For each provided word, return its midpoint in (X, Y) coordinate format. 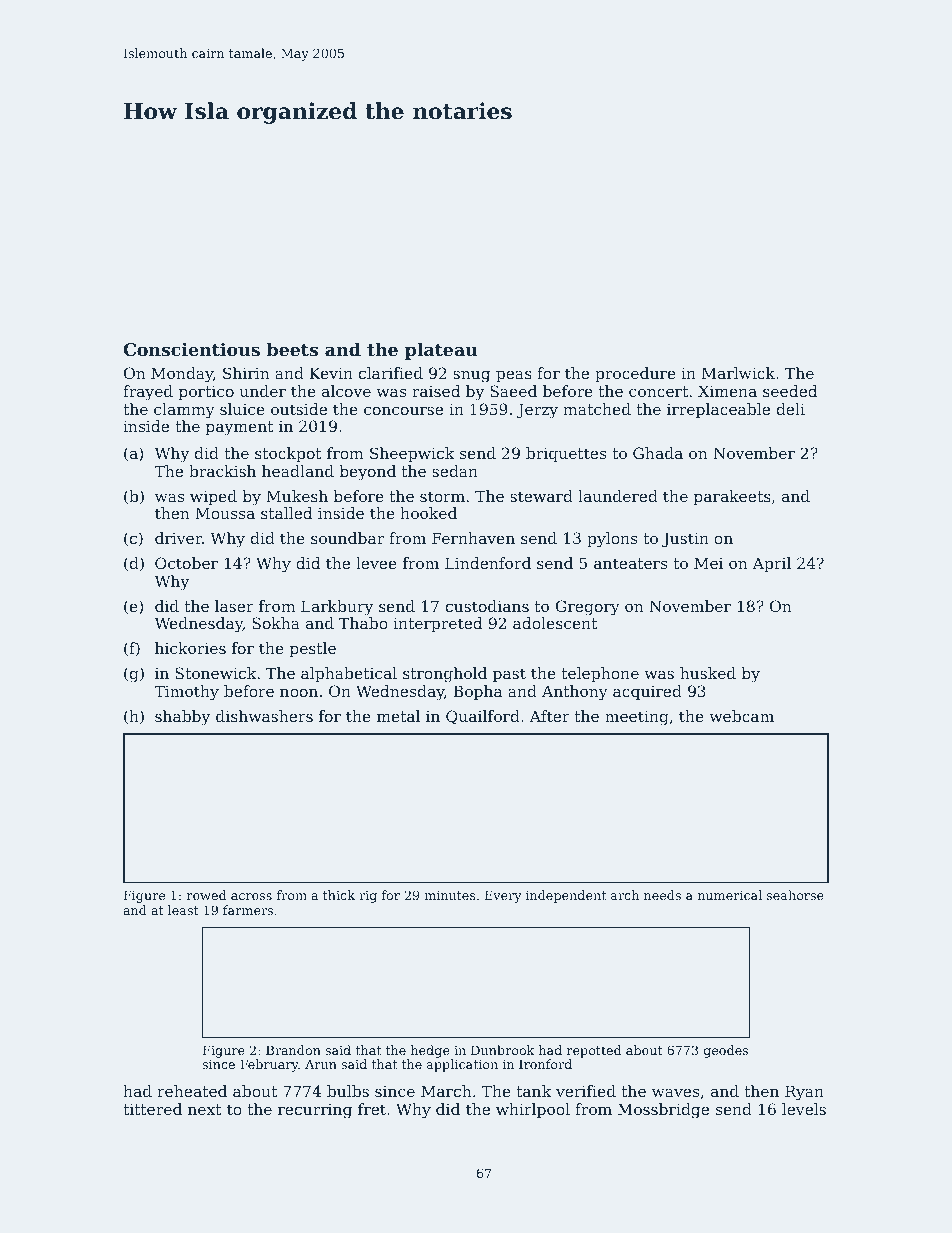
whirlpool (533, 1110)
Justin (685, 539)
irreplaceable (718, 410)
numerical (730, 895)
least (183, 910)
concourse (403, 410)
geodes (726, 1051)
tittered (152, 1109)
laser (234, 606)
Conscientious (192, 349)
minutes (450, 895)
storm (442, 496)
